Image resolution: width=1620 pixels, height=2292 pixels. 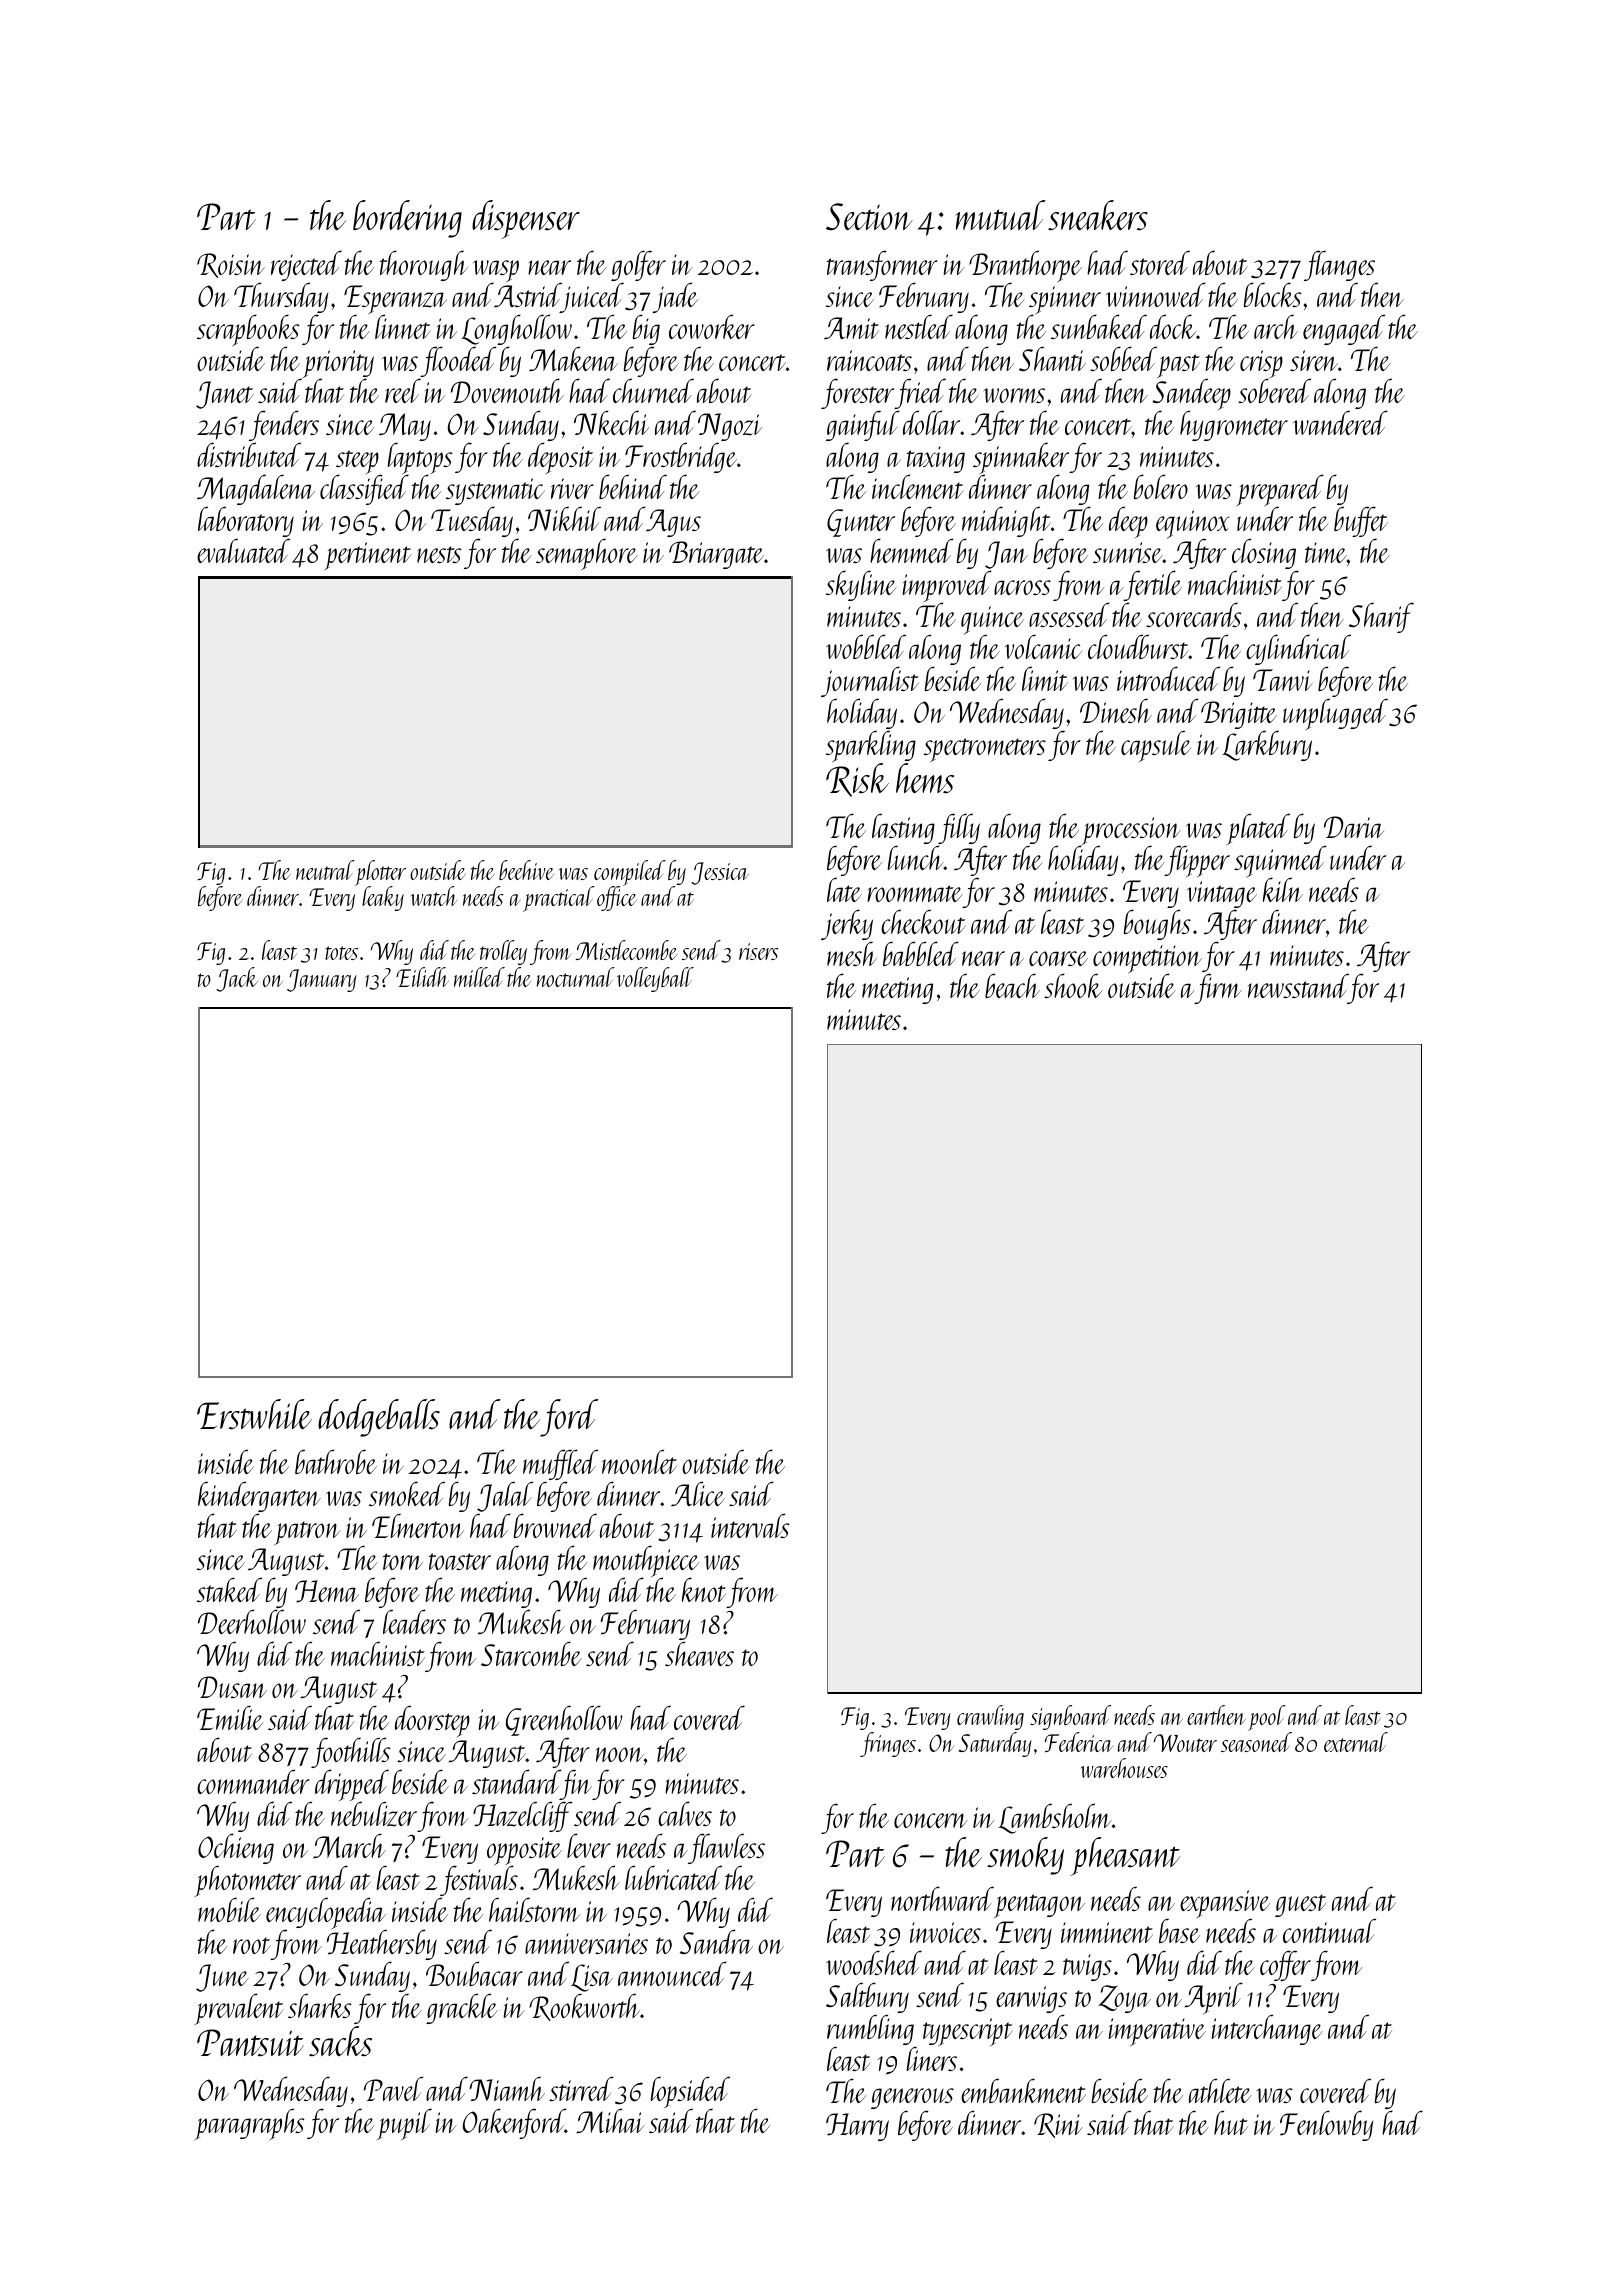 What do you see at coordinates (322, 980) in the document?
I see `January` at bounding box center [322, 980].
